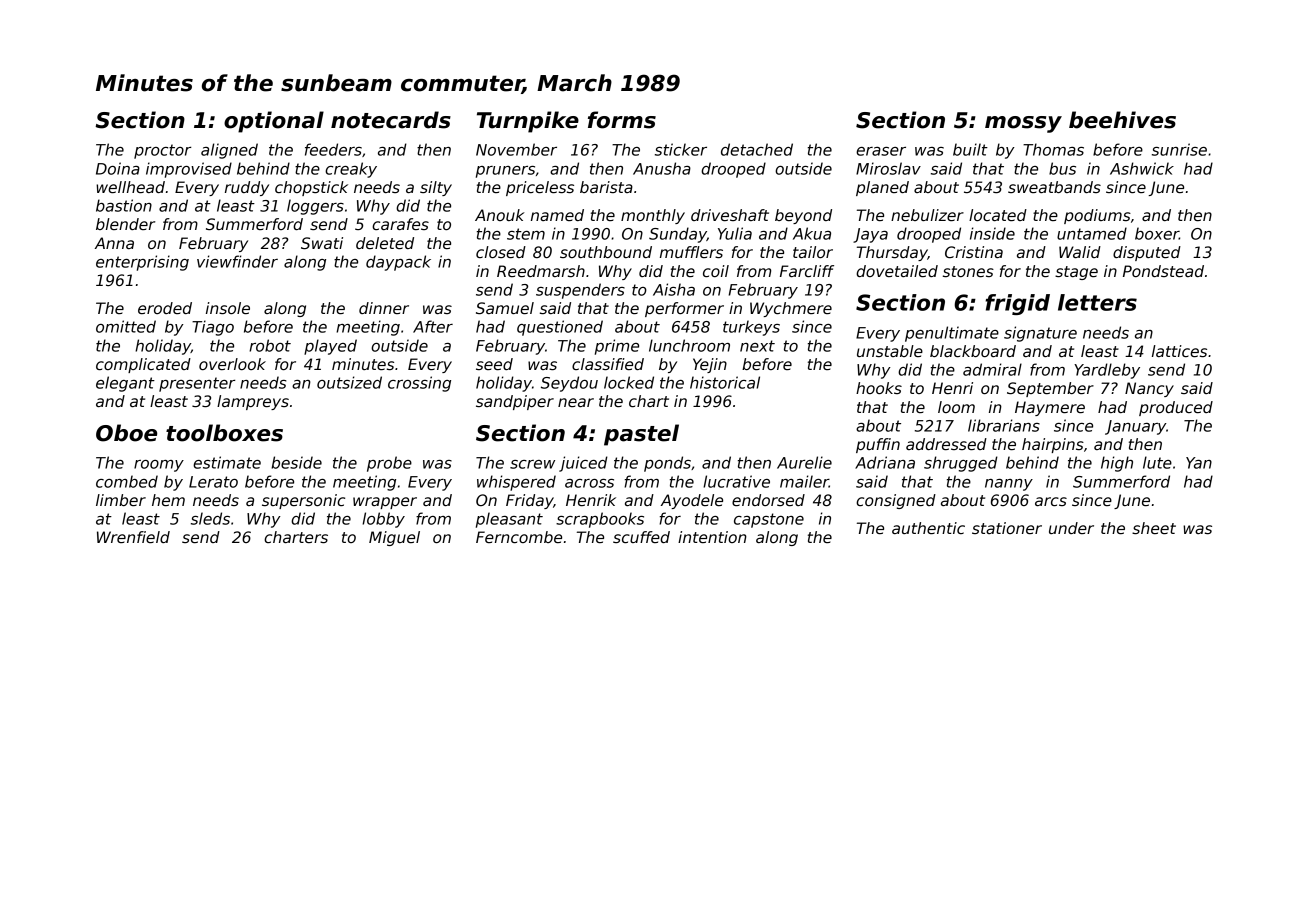  I want to click on Wrenfield, so click(133, 537).
